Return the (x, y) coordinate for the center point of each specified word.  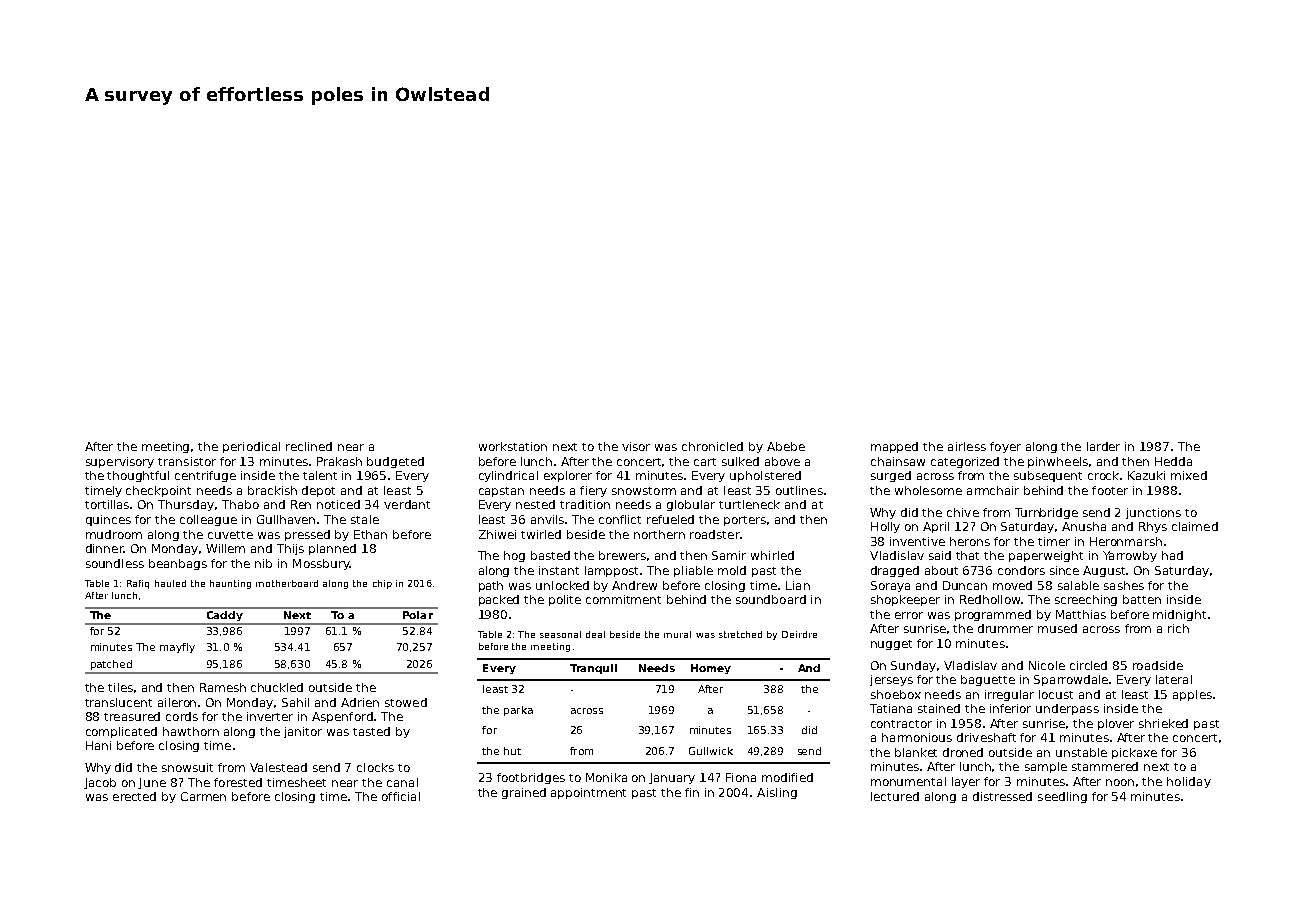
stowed (406, 702)
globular (691, 505)
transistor (187, 461)
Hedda (1173, 461)
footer (1110, 490)
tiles (120, 687)
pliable (693, 571)
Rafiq (138, 584)
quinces (108, 520)
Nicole (1047, 665)
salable (1078, 585)
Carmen (203, 796)
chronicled (712, 446)
